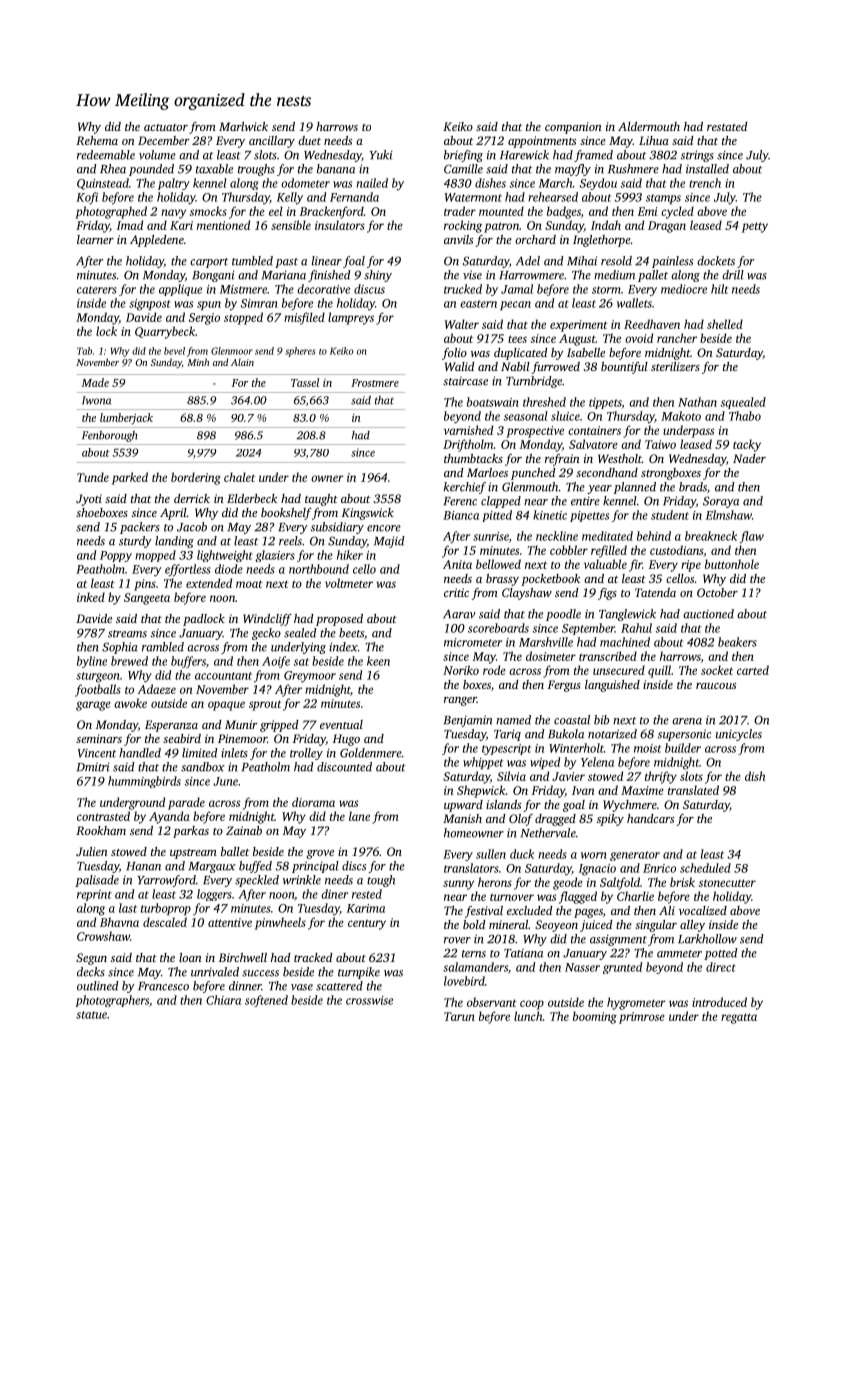  Describe the element at coordinates (725, 324) in the screenshot. I see `shelled` at that location.
